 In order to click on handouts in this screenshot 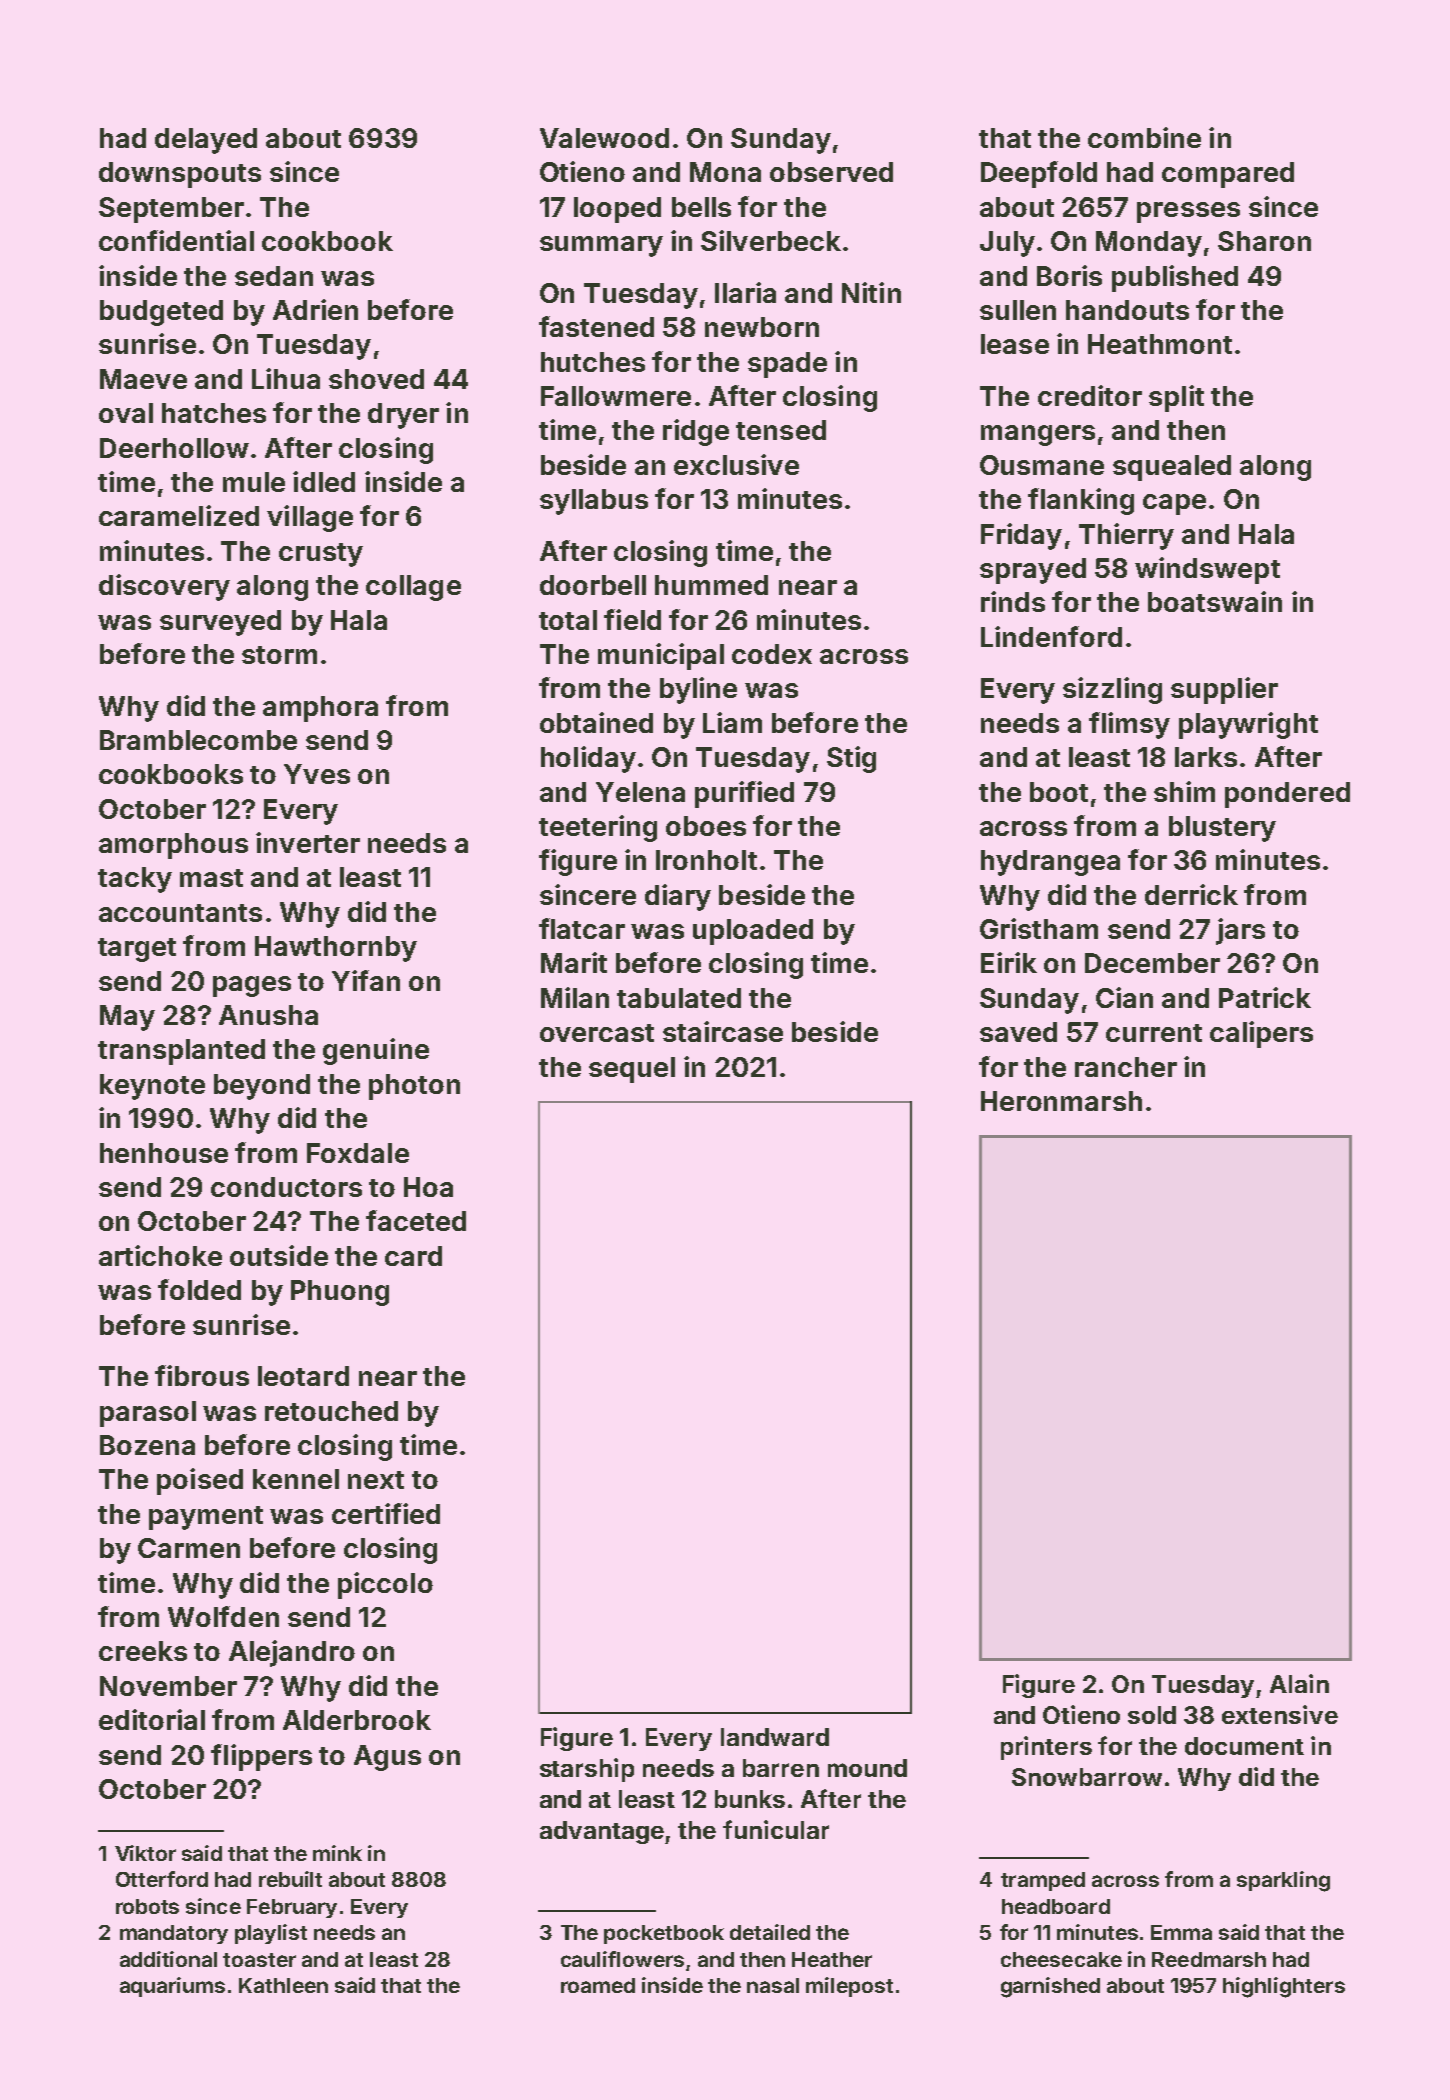, I will do `click(1127, 310)`.
